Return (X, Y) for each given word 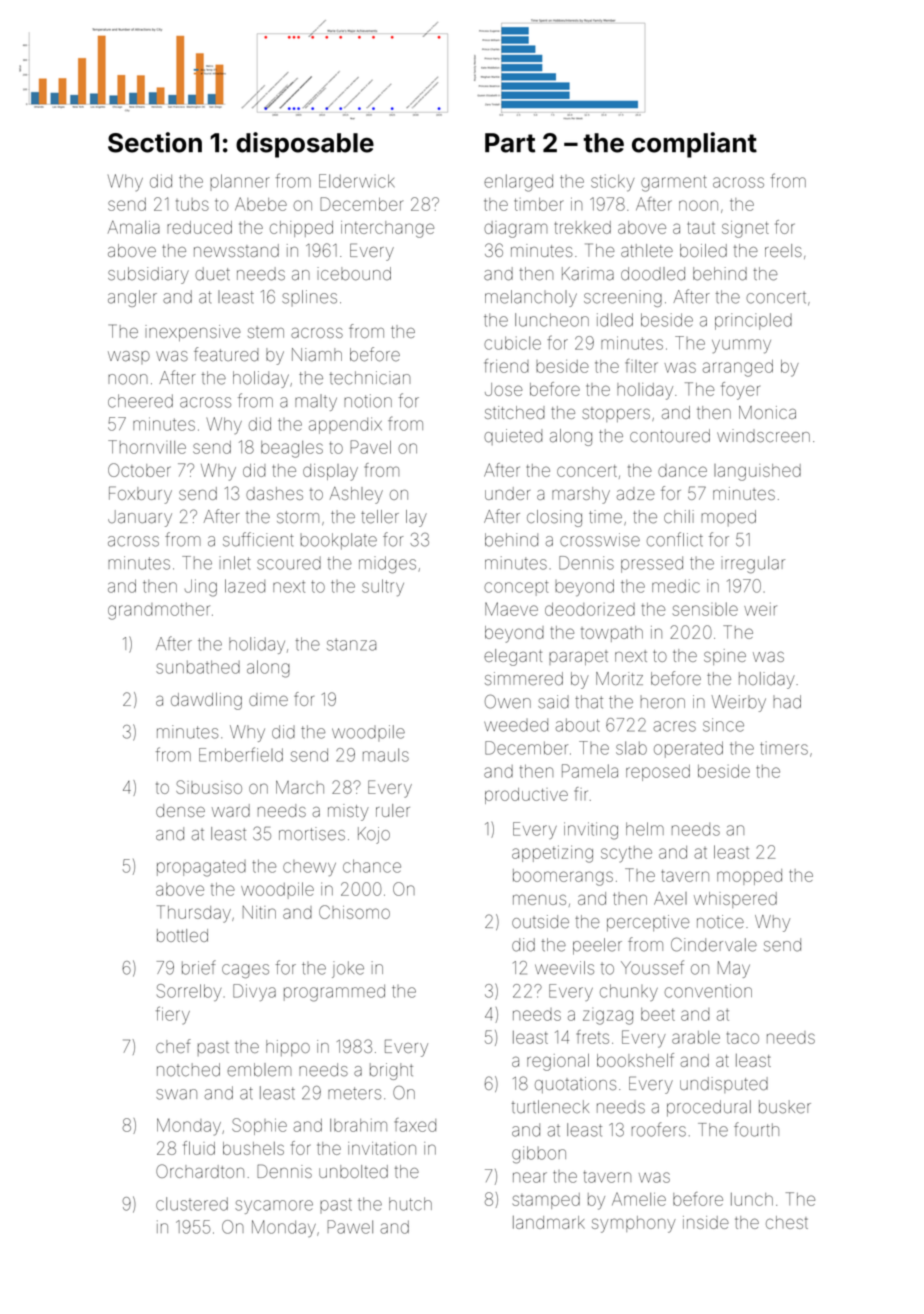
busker (785, 1107)
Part (510, 143)
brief (199, 967)
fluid (199, 1148)
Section (155, 142)
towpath (612, 634)
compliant (694, 145)
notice (720, 921)
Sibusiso (209, 787)
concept (516, 588)
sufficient (258, 539)
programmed (334, 993)
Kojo (374, 835)
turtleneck (550, 1107)
